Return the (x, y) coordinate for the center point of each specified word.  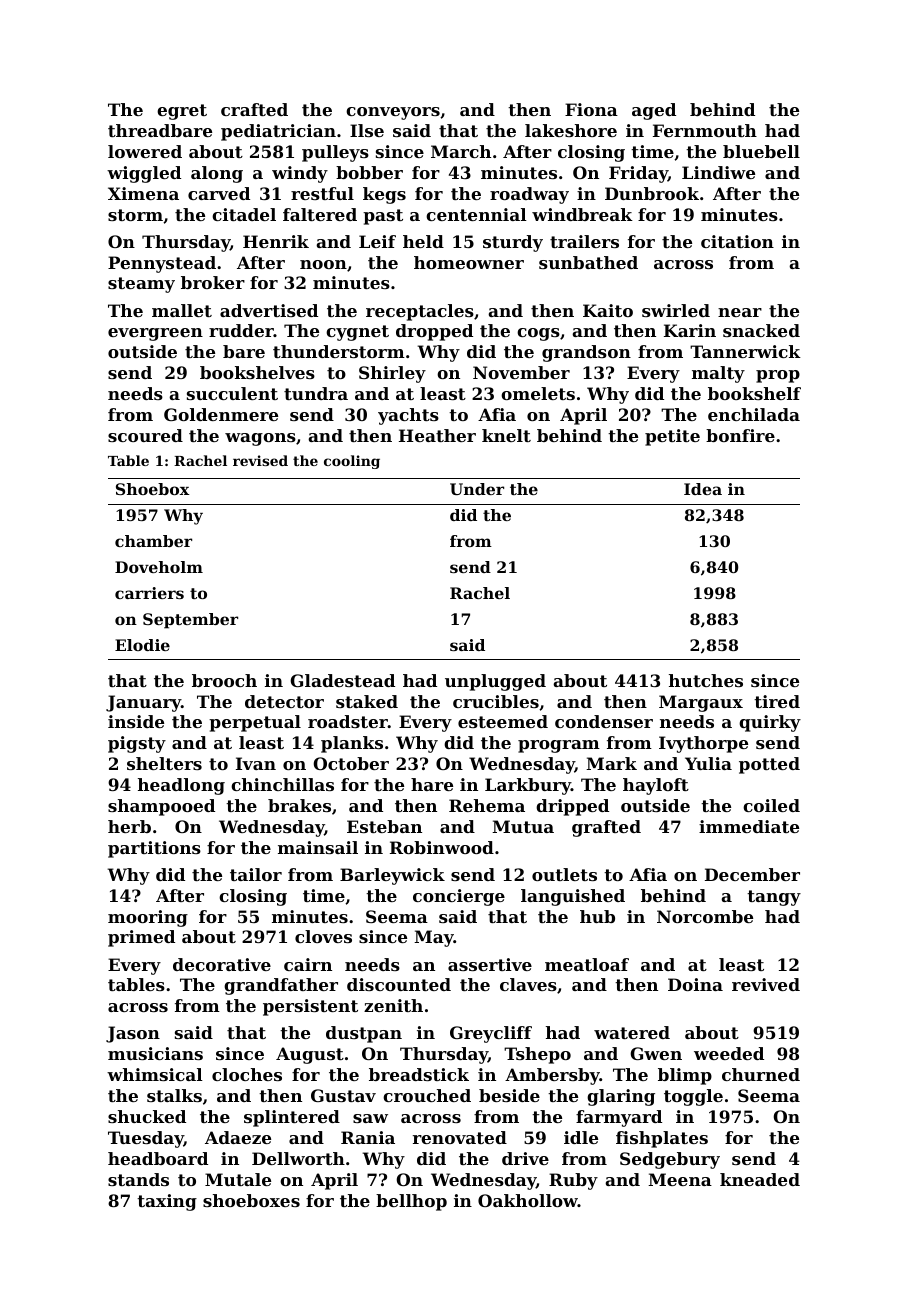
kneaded (760, 1179)
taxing (167, 1202)
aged (654, 111)
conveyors (393, 113)
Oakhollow (528, 1200)
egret (182, 112)
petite (672, 437)
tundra (316, 393)
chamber (153, 541)
